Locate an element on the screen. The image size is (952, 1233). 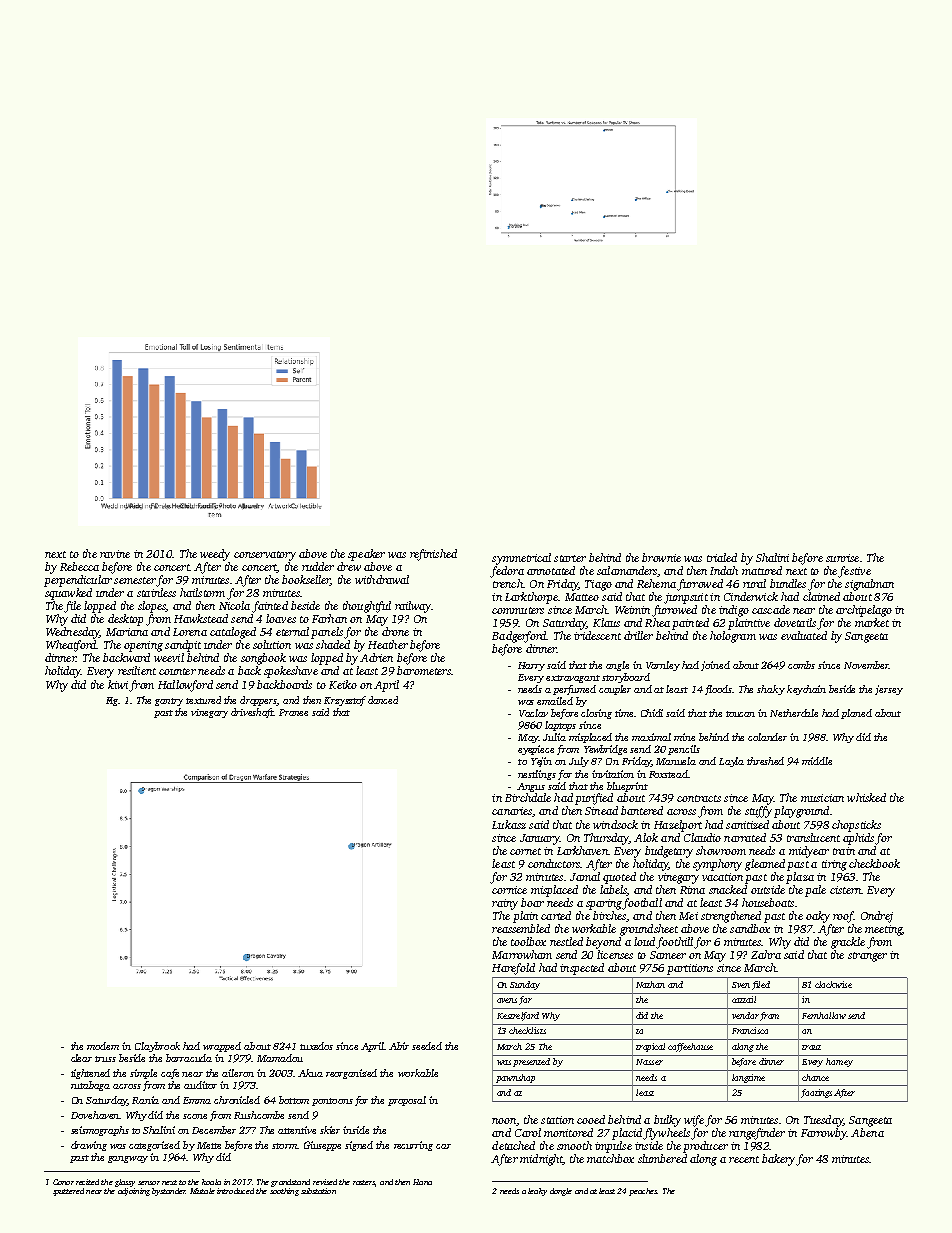
kiwi is located at coordinates (118, 684).
